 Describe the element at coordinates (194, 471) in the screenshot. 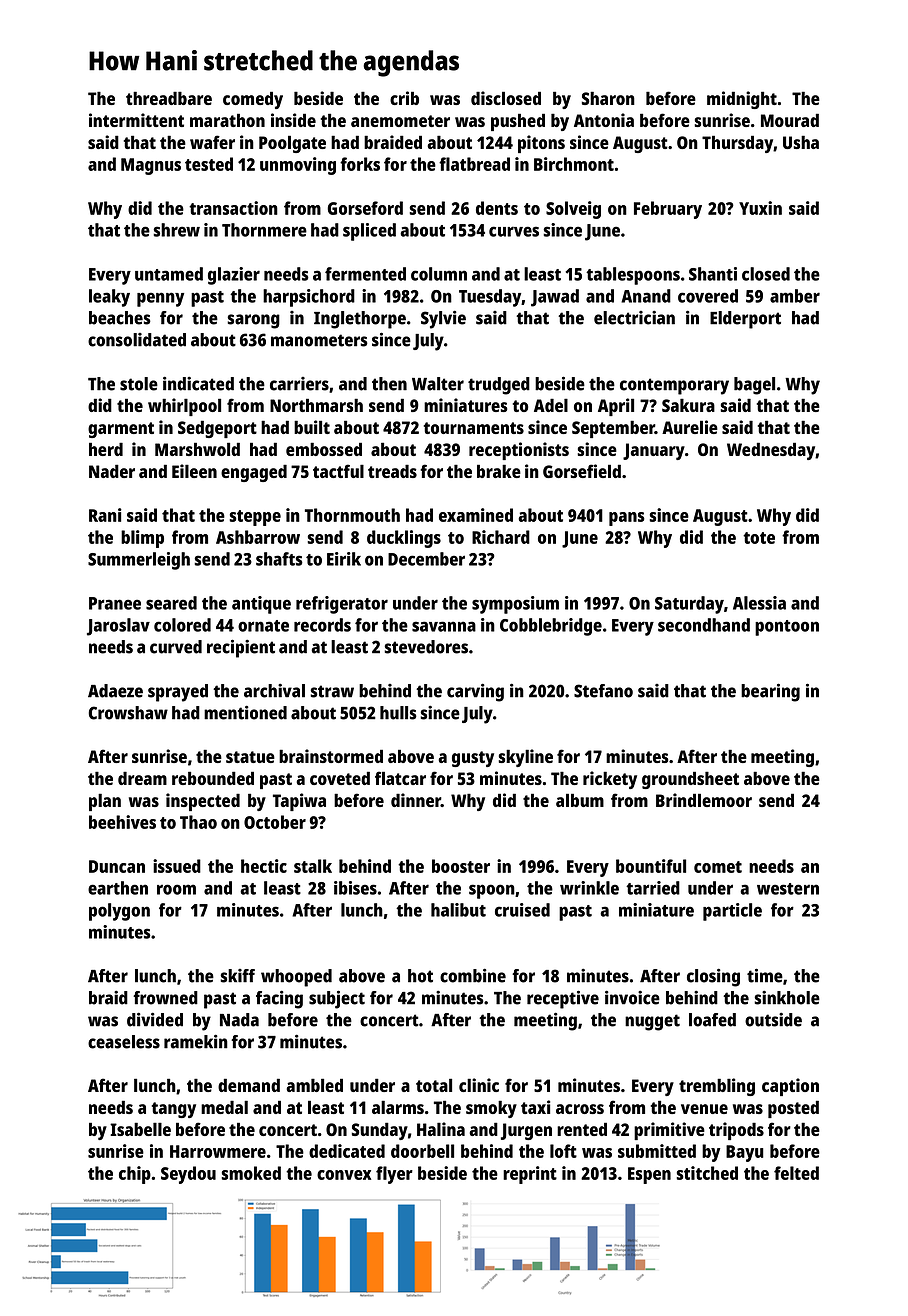

I see `Eileen` at that location.
